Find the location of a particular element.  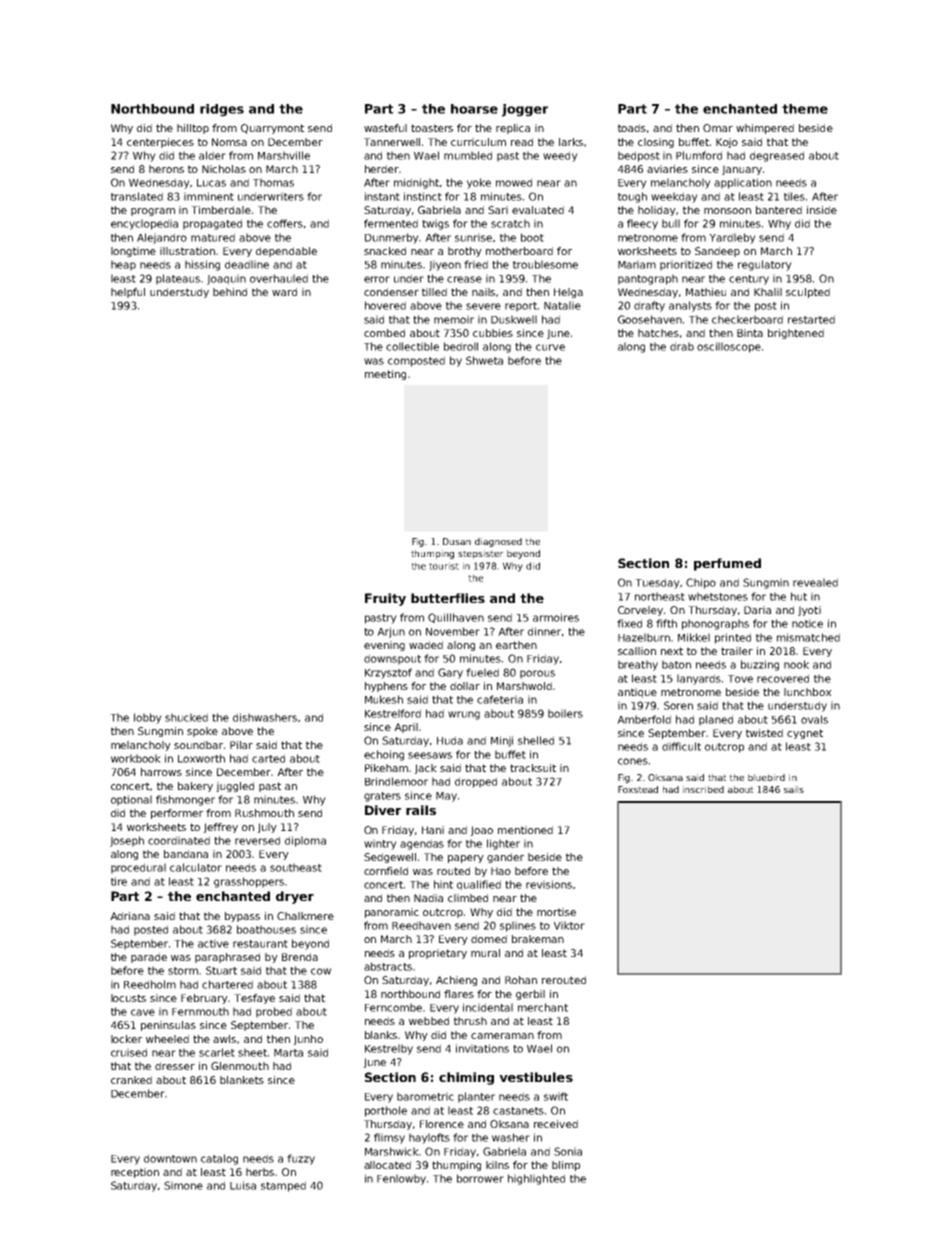

hoarse is located at coordinates (474, 109).
